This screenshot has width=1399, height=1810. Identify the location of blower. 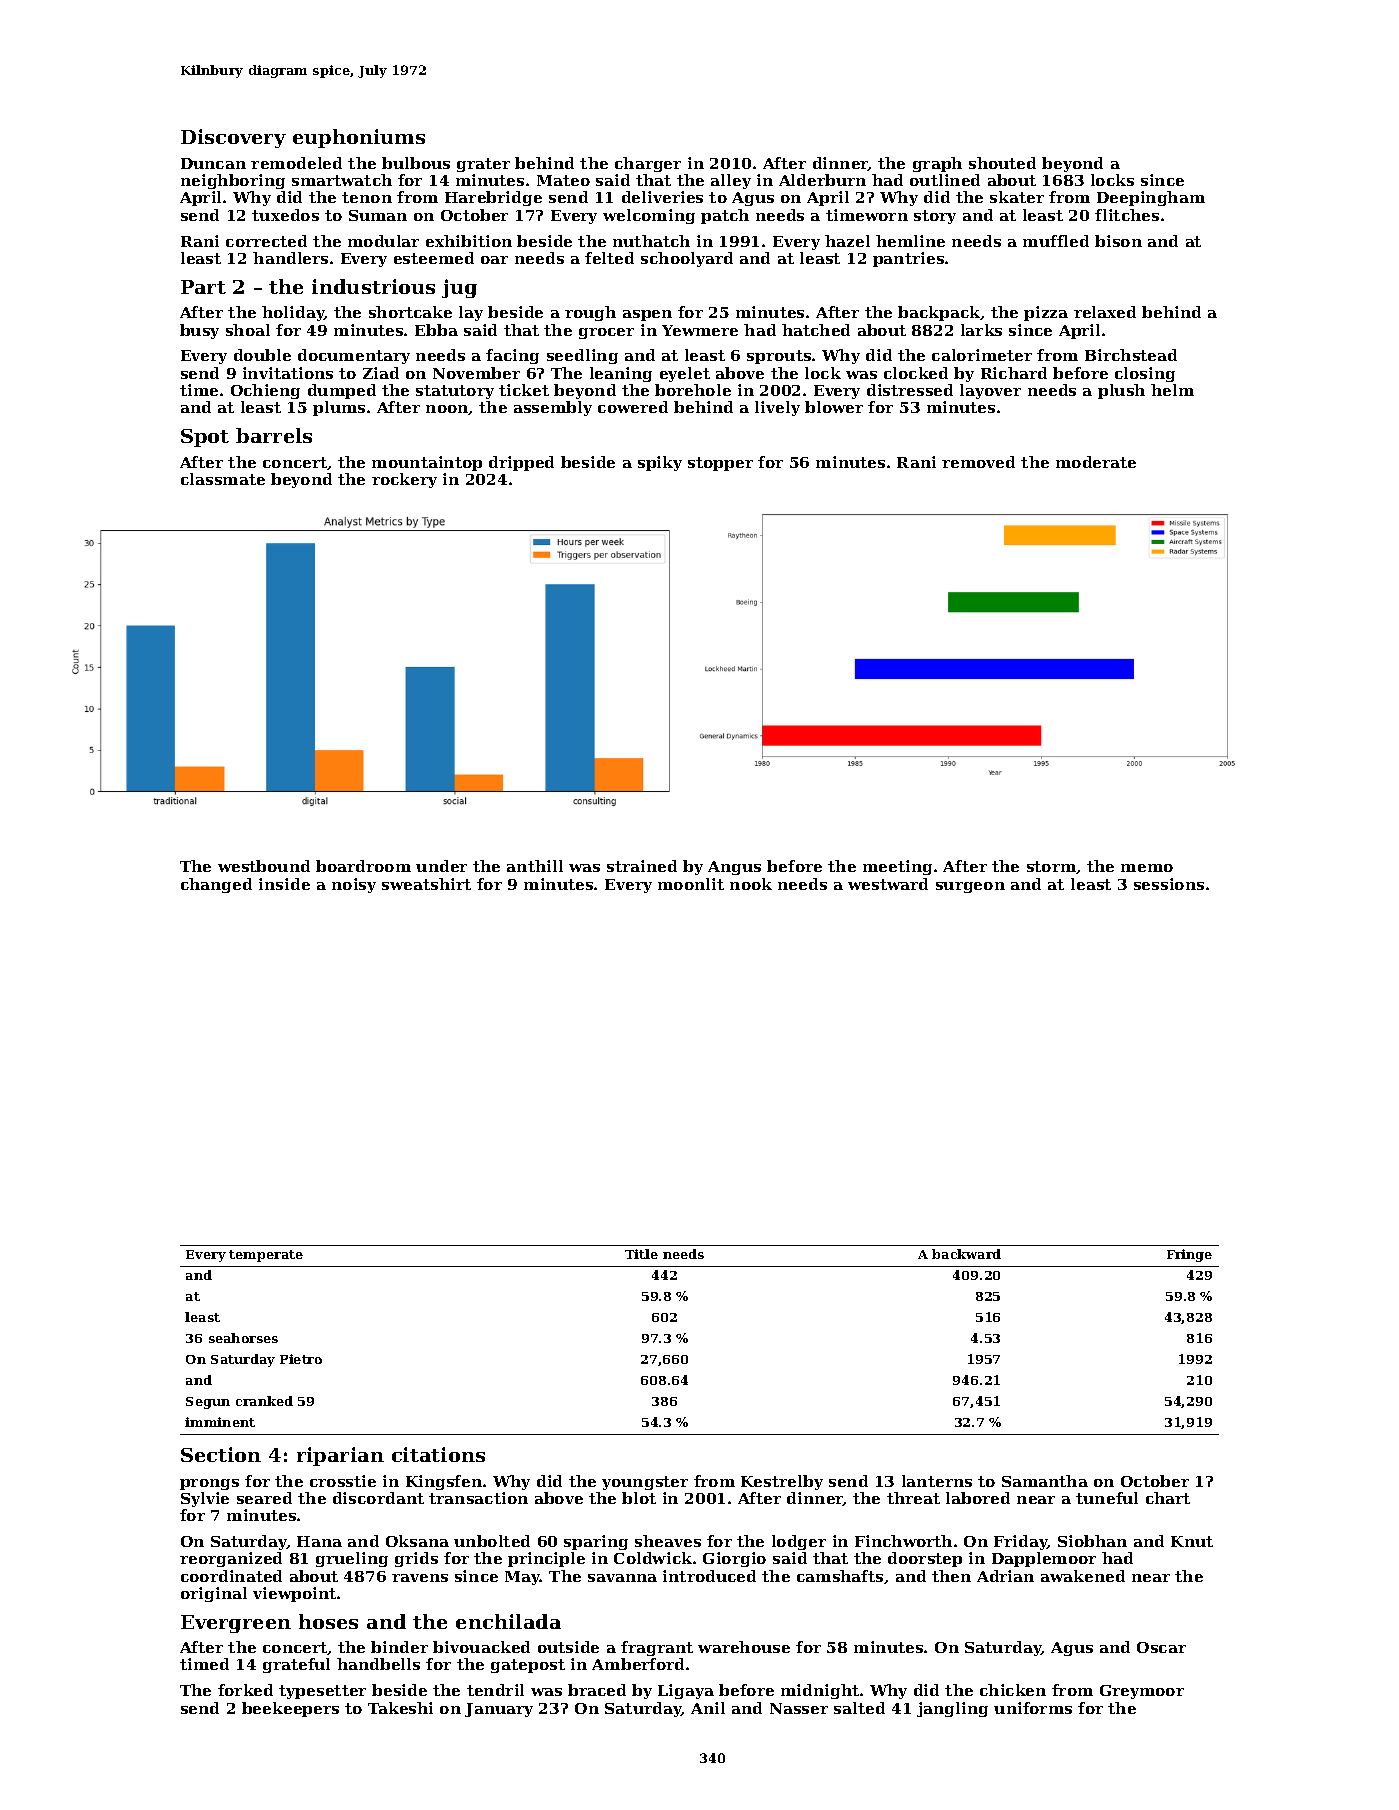
(834, 407).
